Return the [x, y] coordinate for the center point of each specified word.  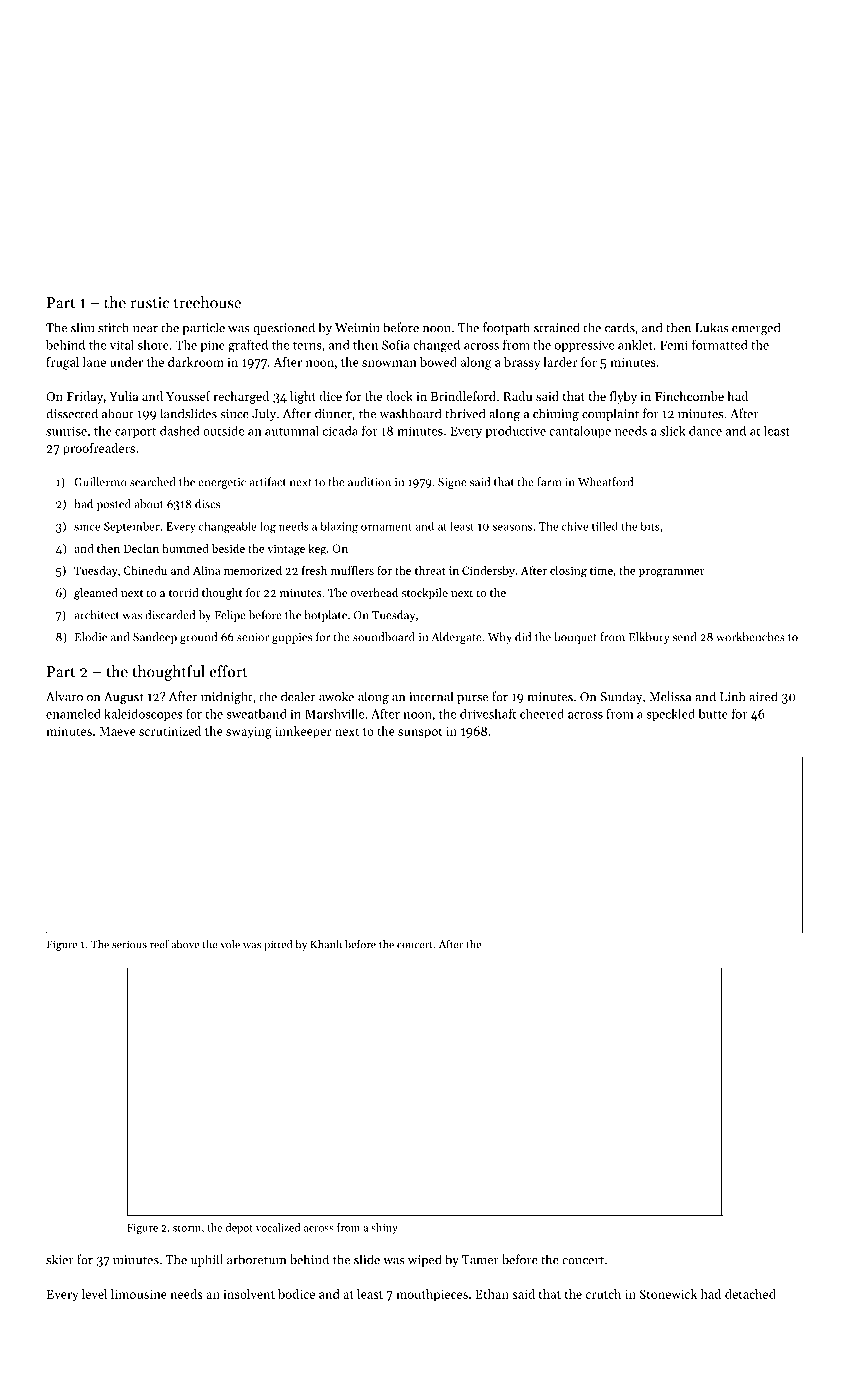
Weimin [357, 328]
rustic [150, 303]
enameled [73, 714]
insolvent [249, 1294]
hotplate [325, 616]
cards [620, 327]
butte [713, 714]
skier [60, 1259]
